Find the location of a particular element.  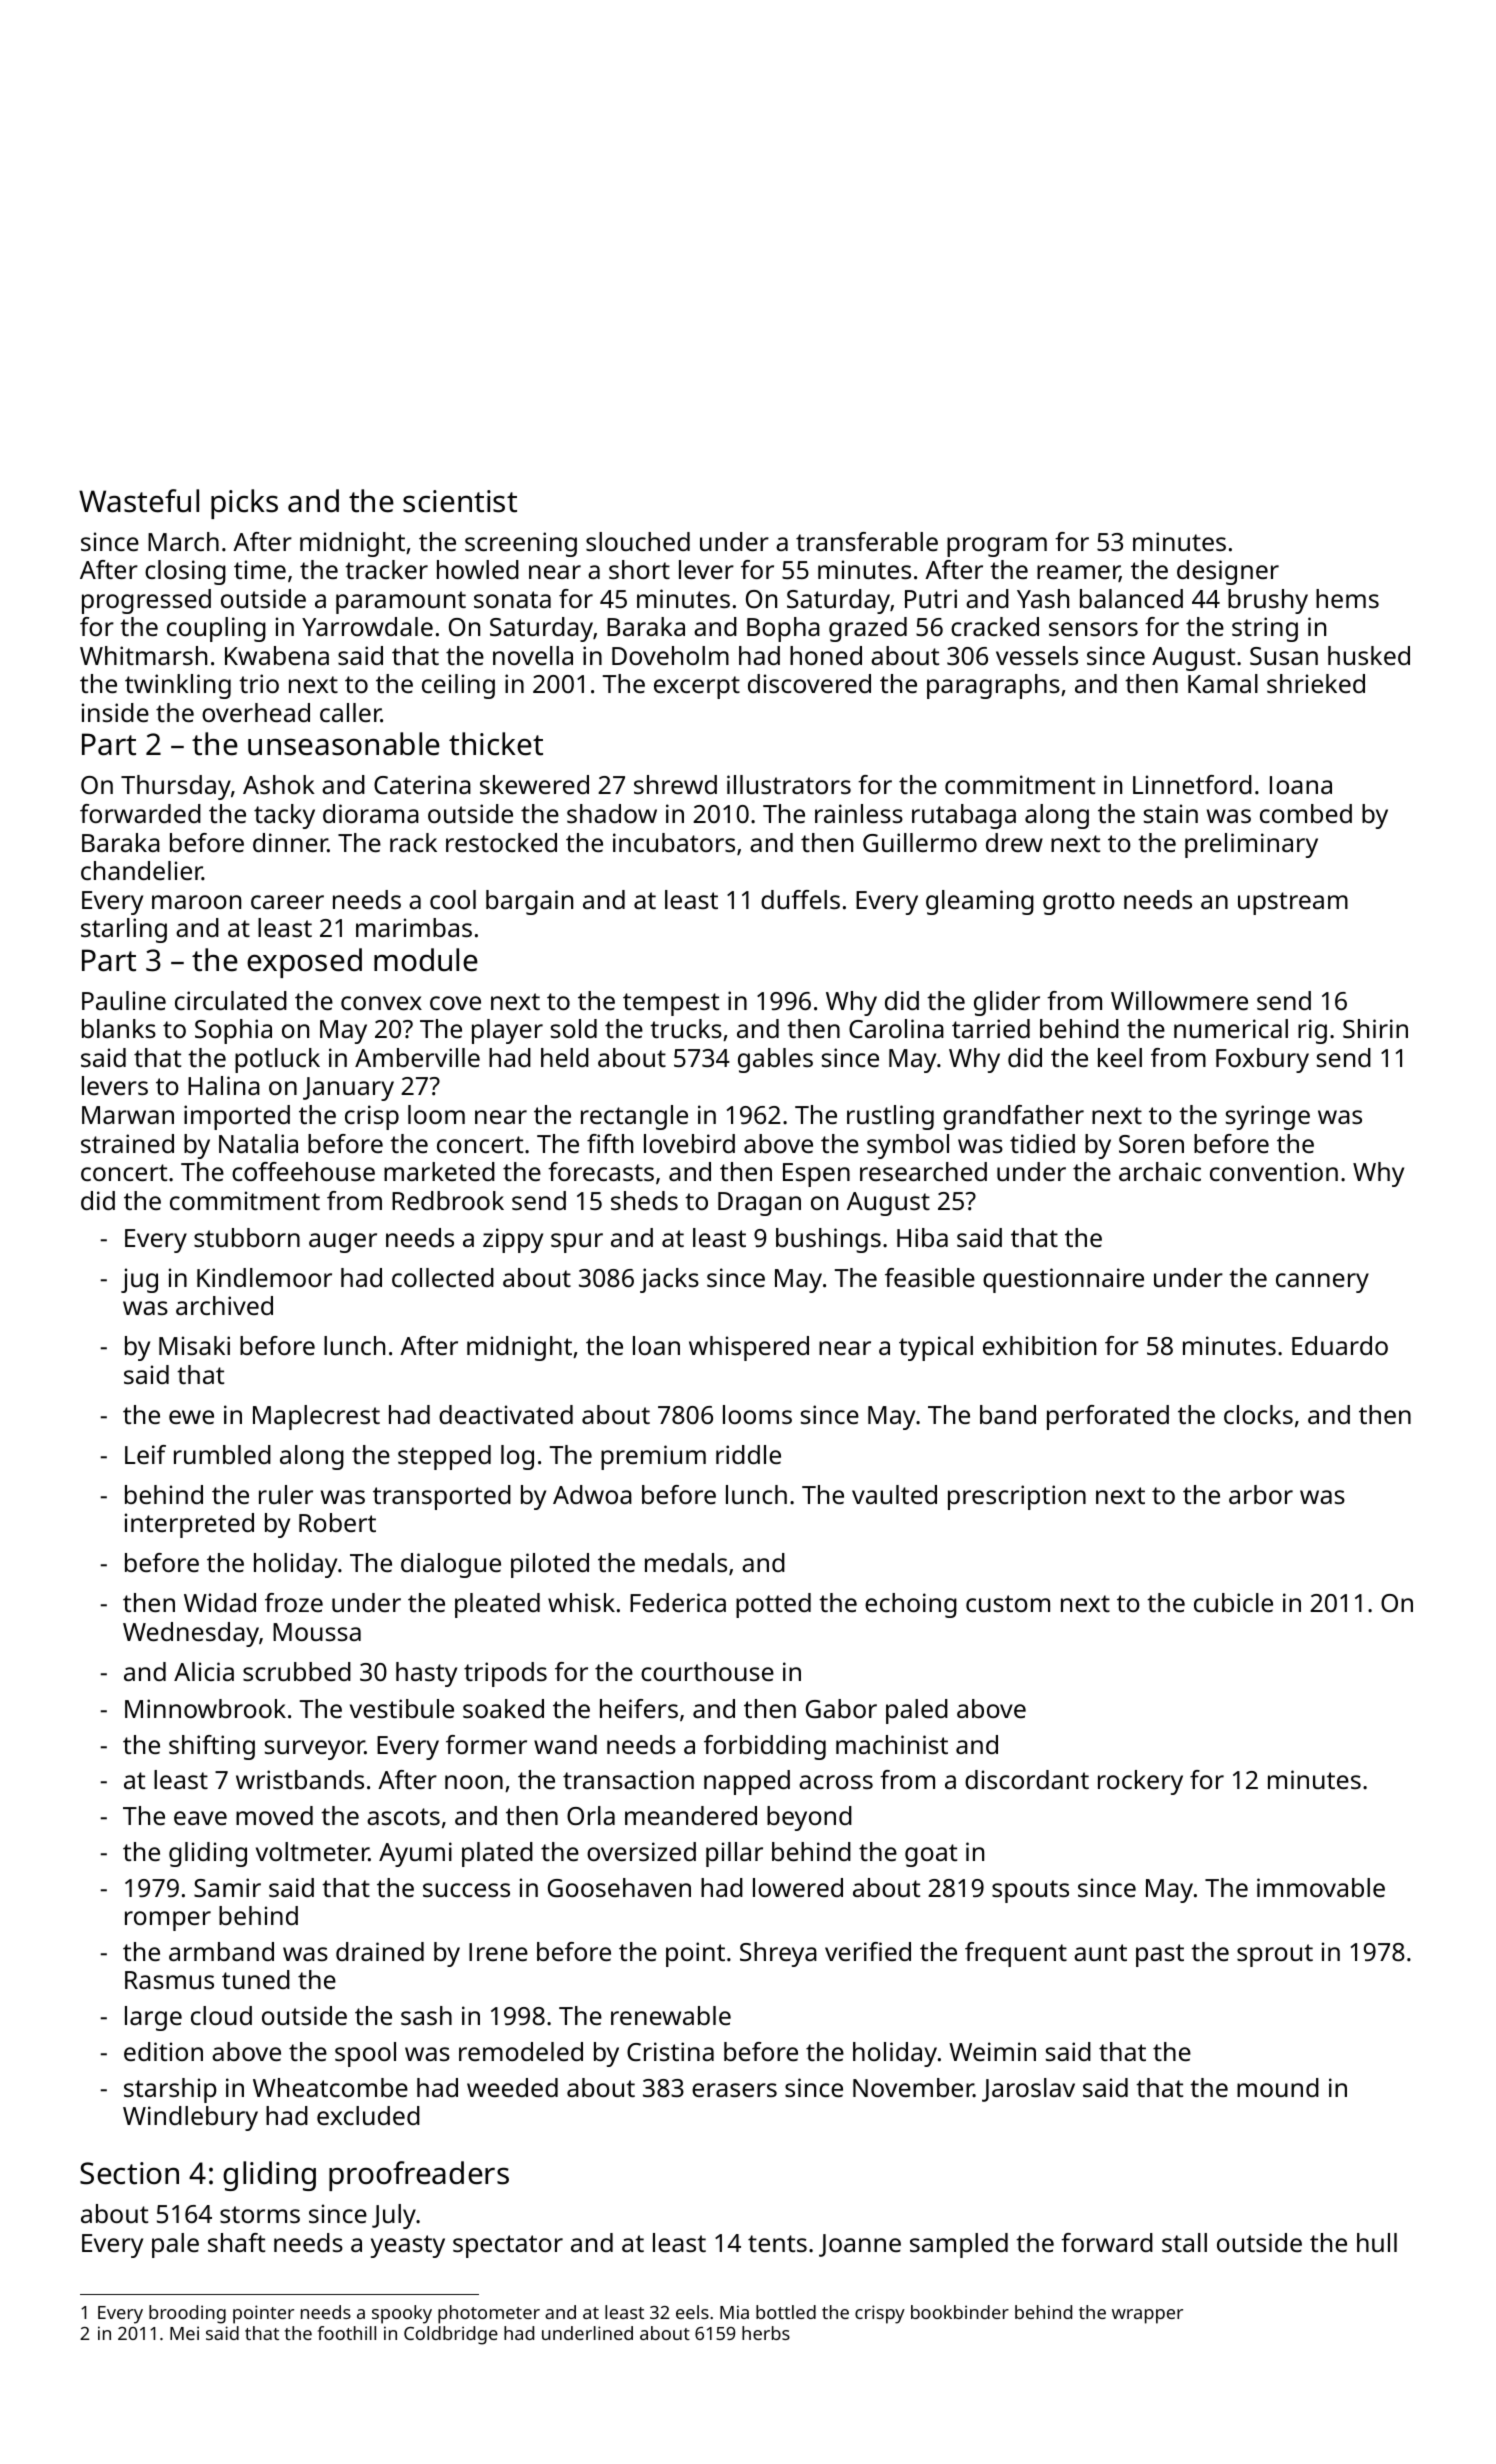

Marwan is located at coordinates (128, 1115).
